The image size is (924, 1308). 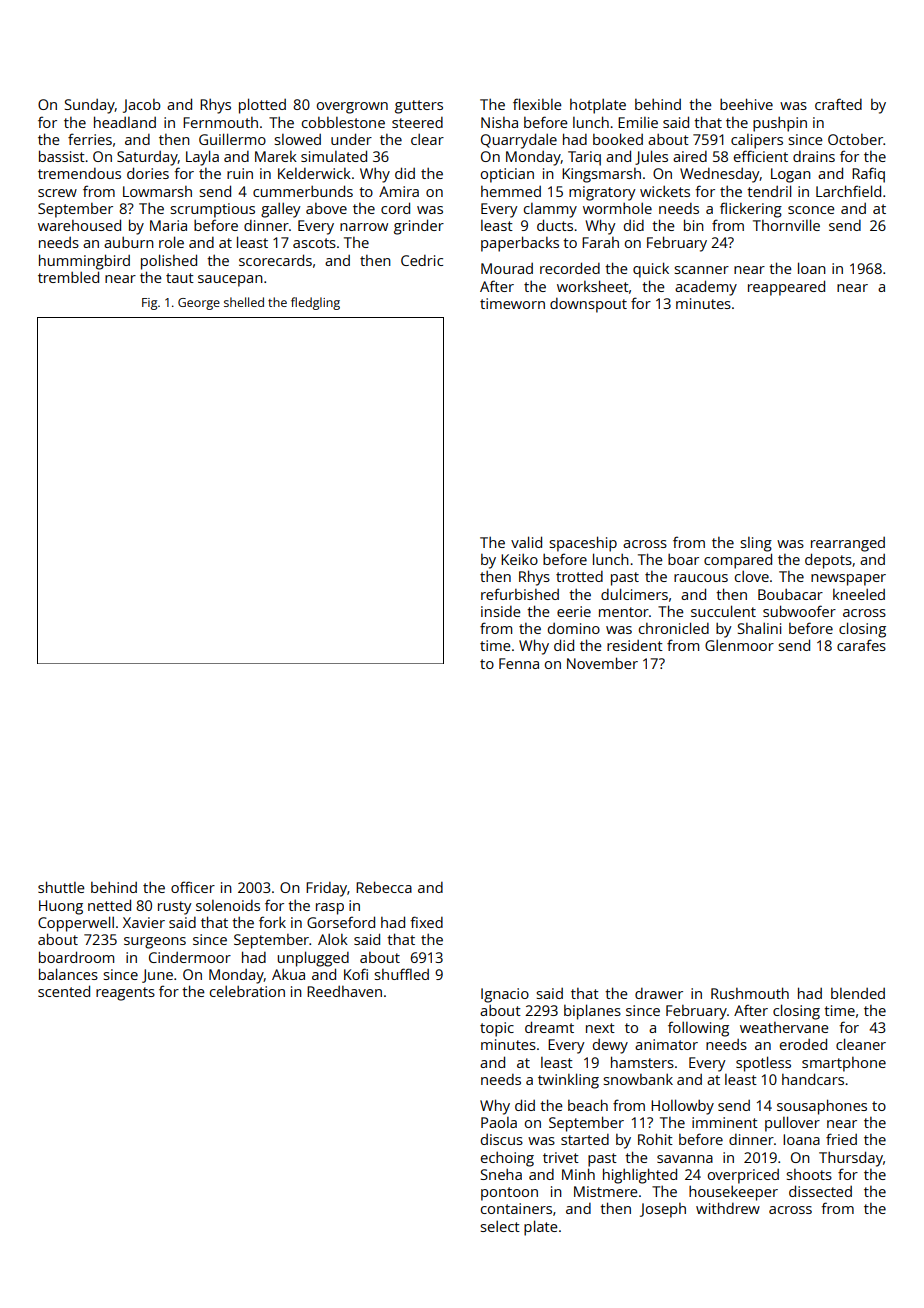 What do you see at coordinates (142, 106) in the screenshot?
I see `Jacob` at bounding box center [142, 106].
